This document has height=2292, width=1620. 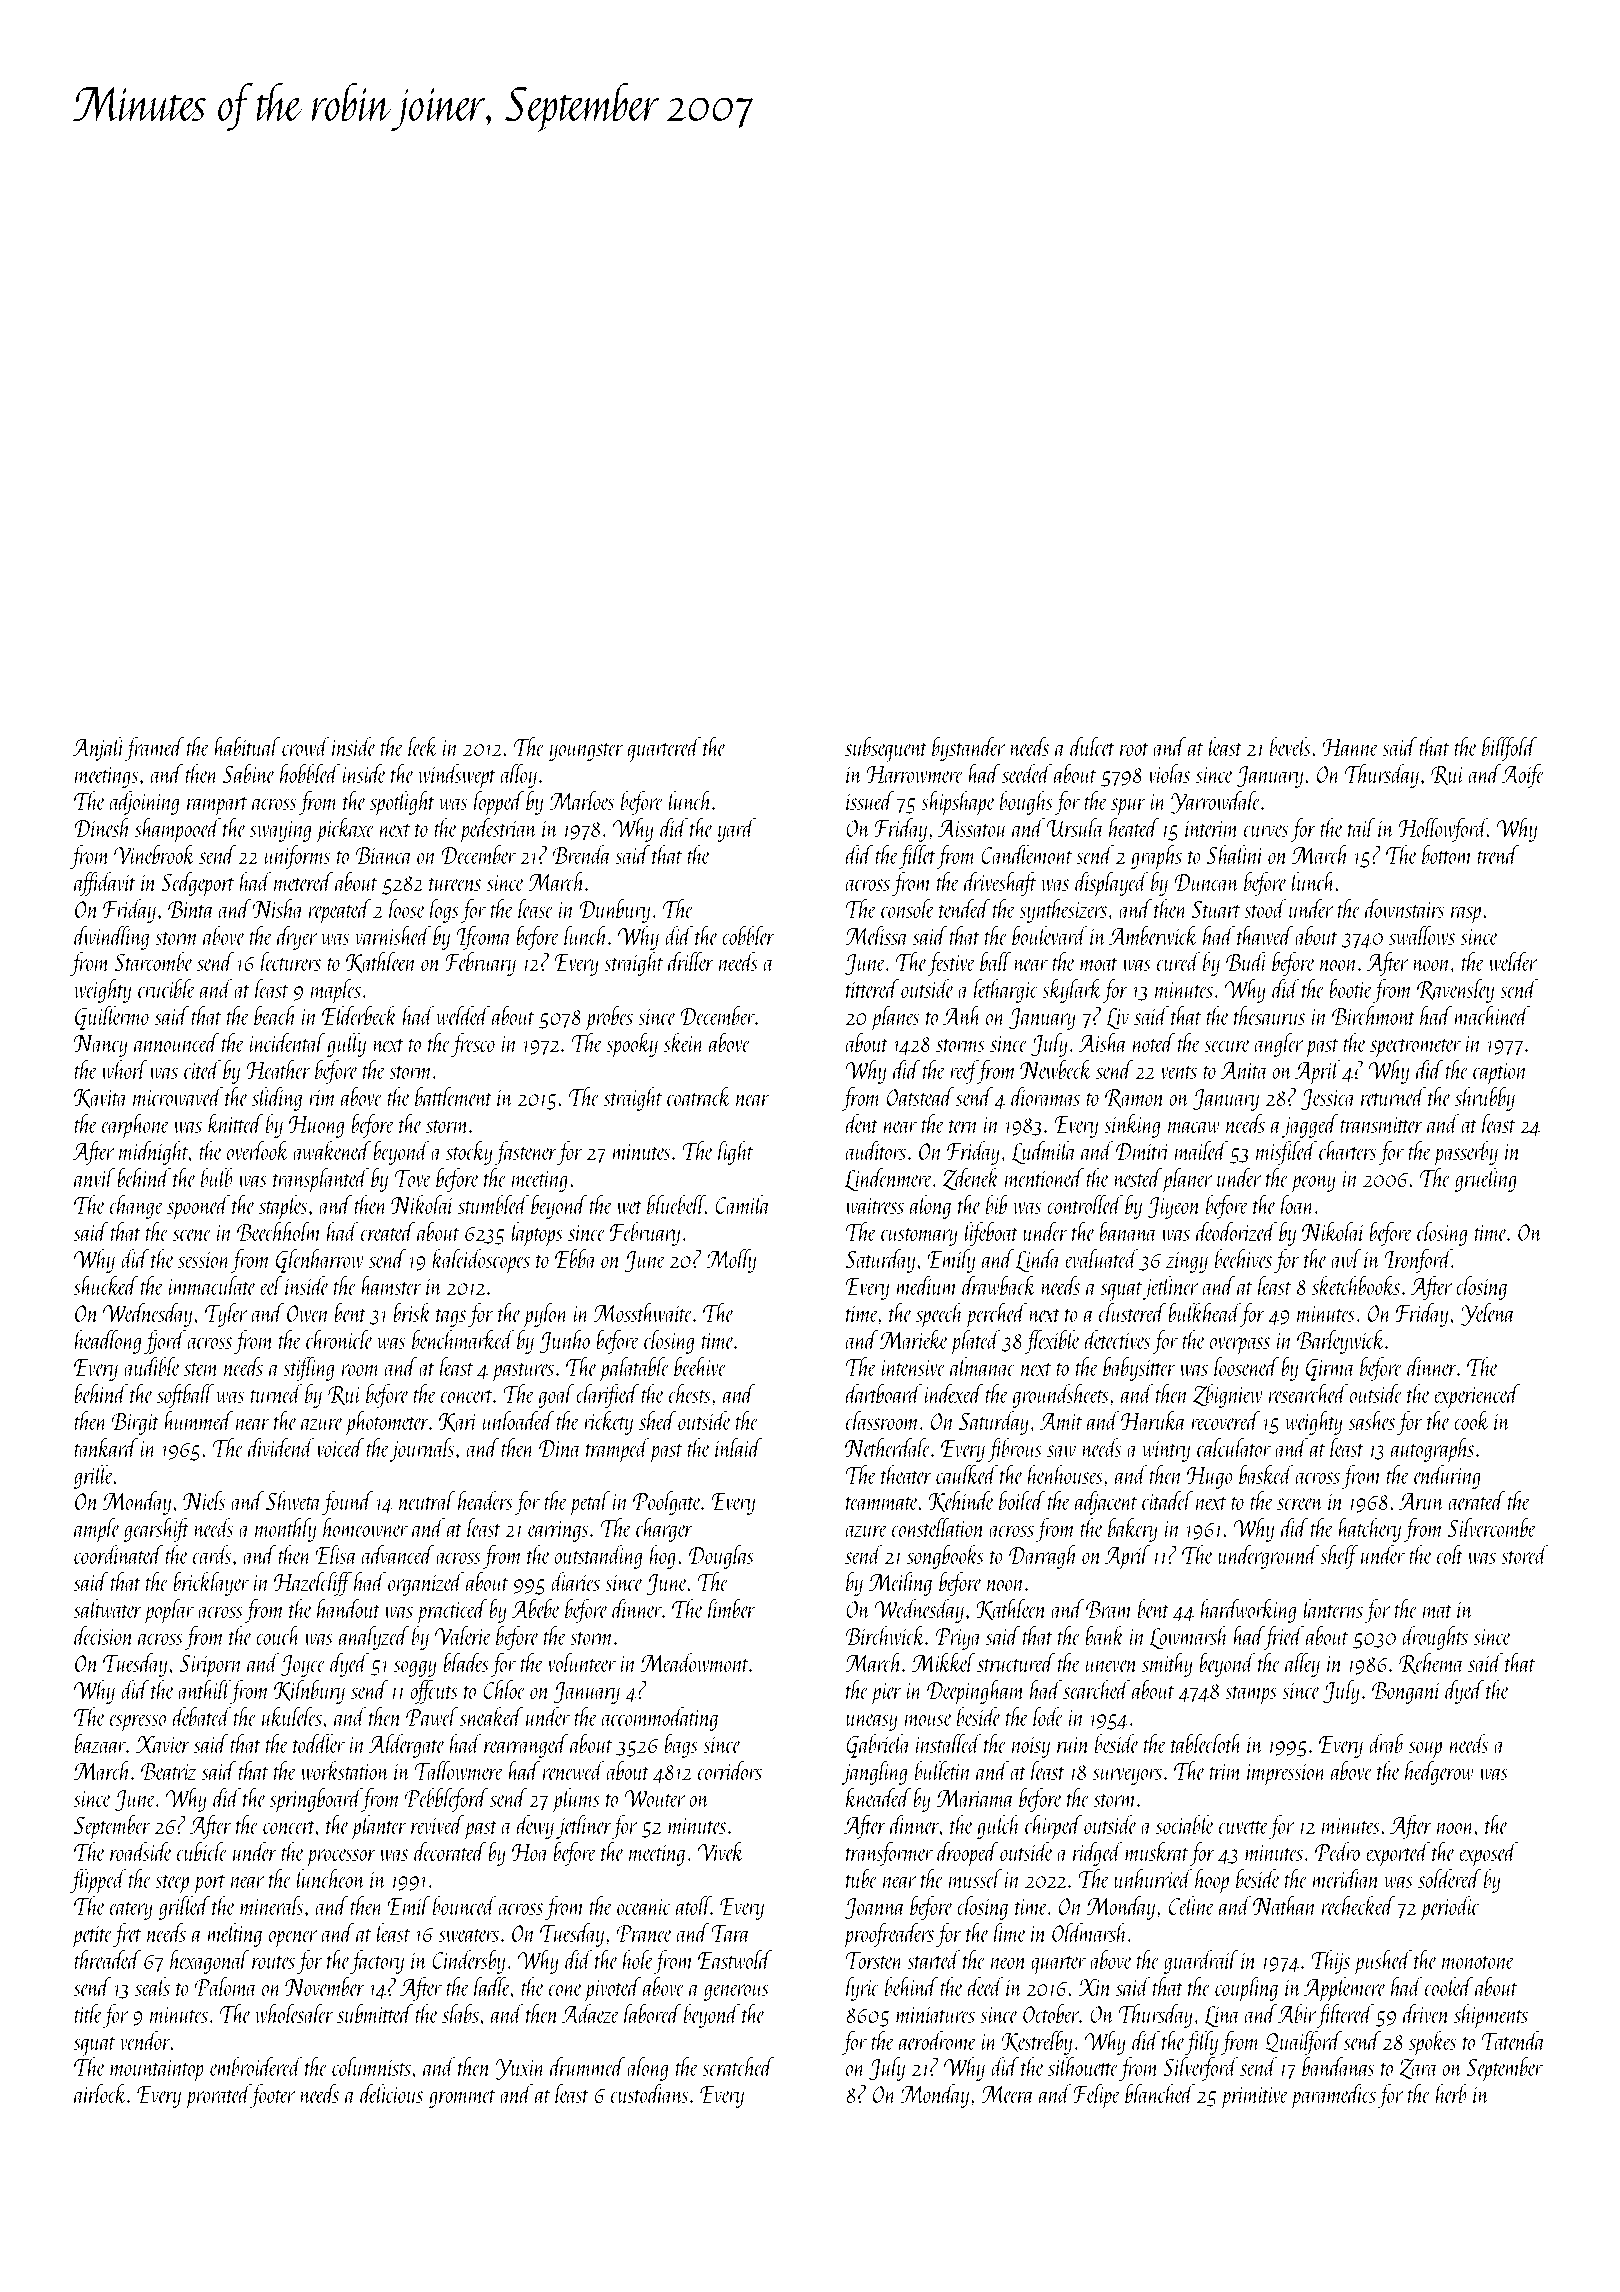 I want to click on shelf, so click(x=1339, y=1557).
